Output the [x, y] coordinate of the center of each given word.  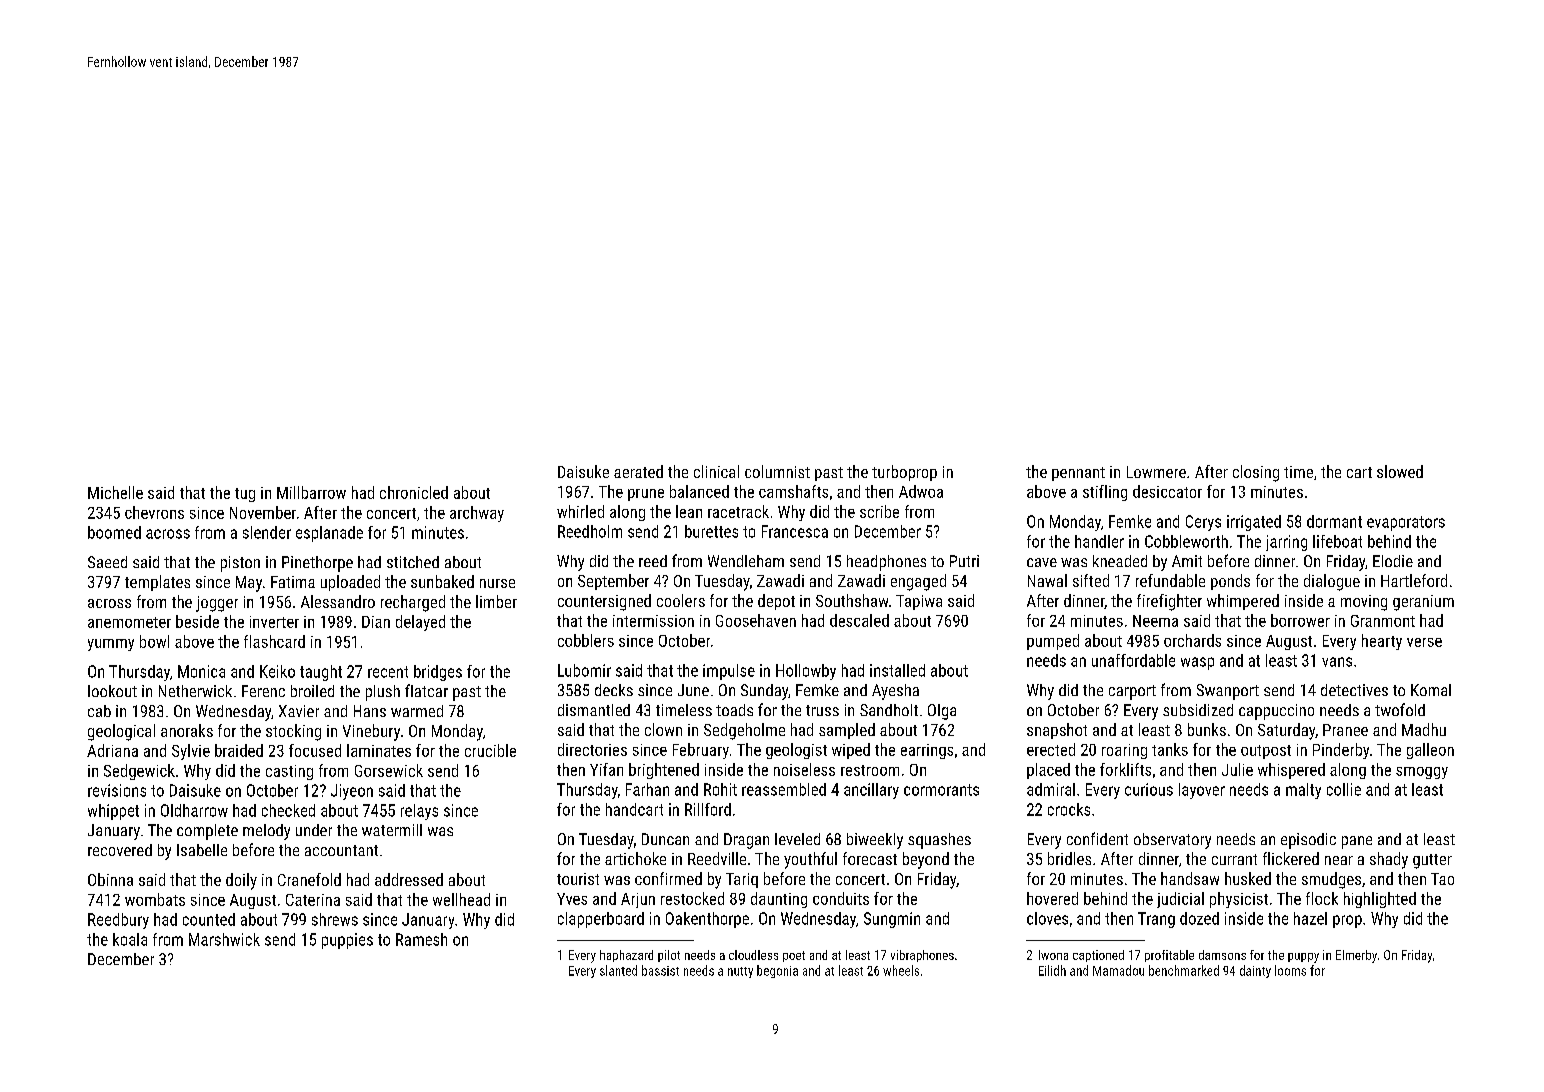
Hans [370, 711]
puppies [347, 941]
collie [1344, 789]
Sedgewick [139, 772]
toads [734, 710]
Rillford [708, 809]
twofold [1400, 709]
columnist [777, 471]
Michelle [115, 492]
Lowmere [1156, 472]
